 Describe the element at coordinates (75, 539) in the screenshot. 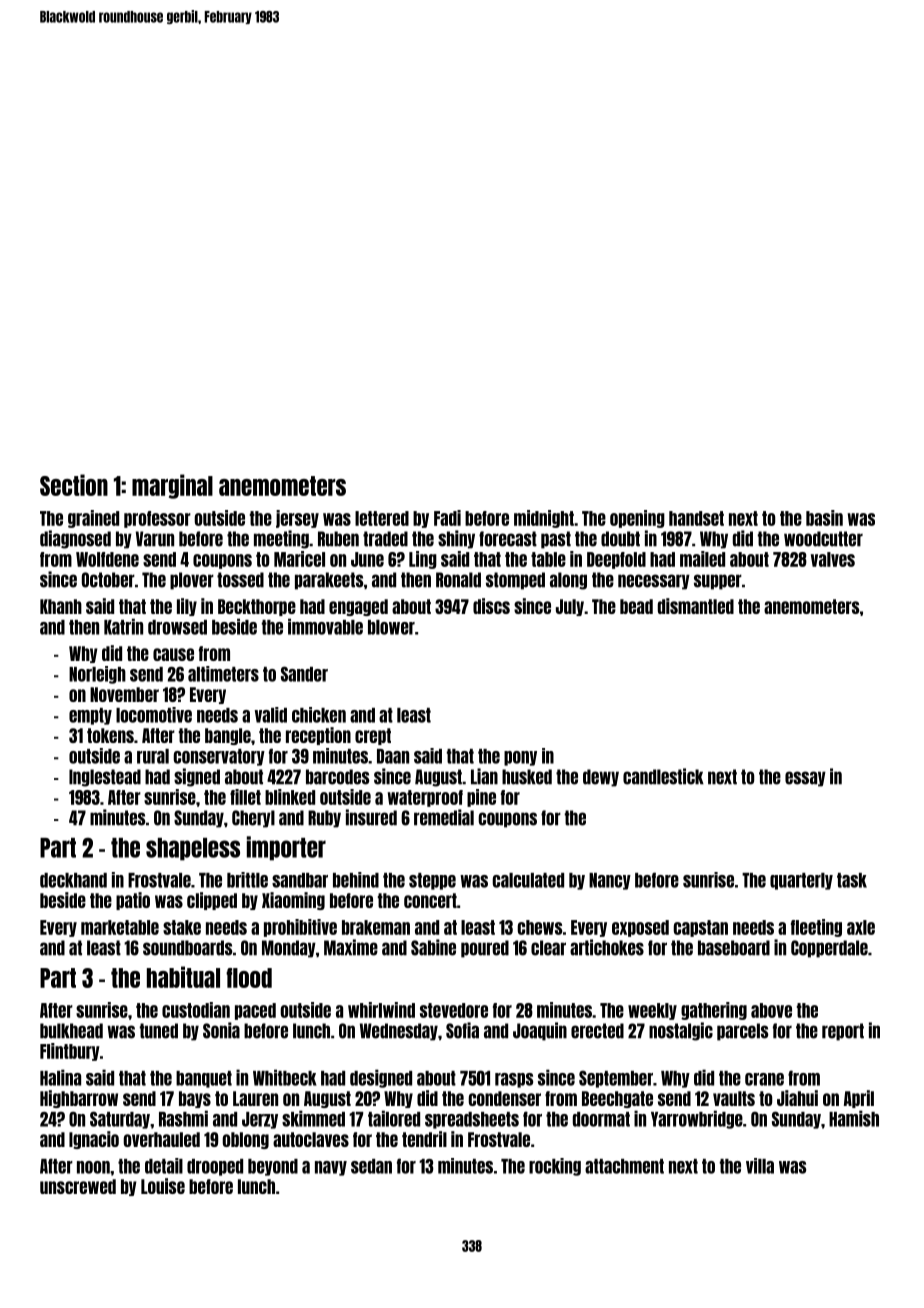

I see `diagnosed` at that location.
